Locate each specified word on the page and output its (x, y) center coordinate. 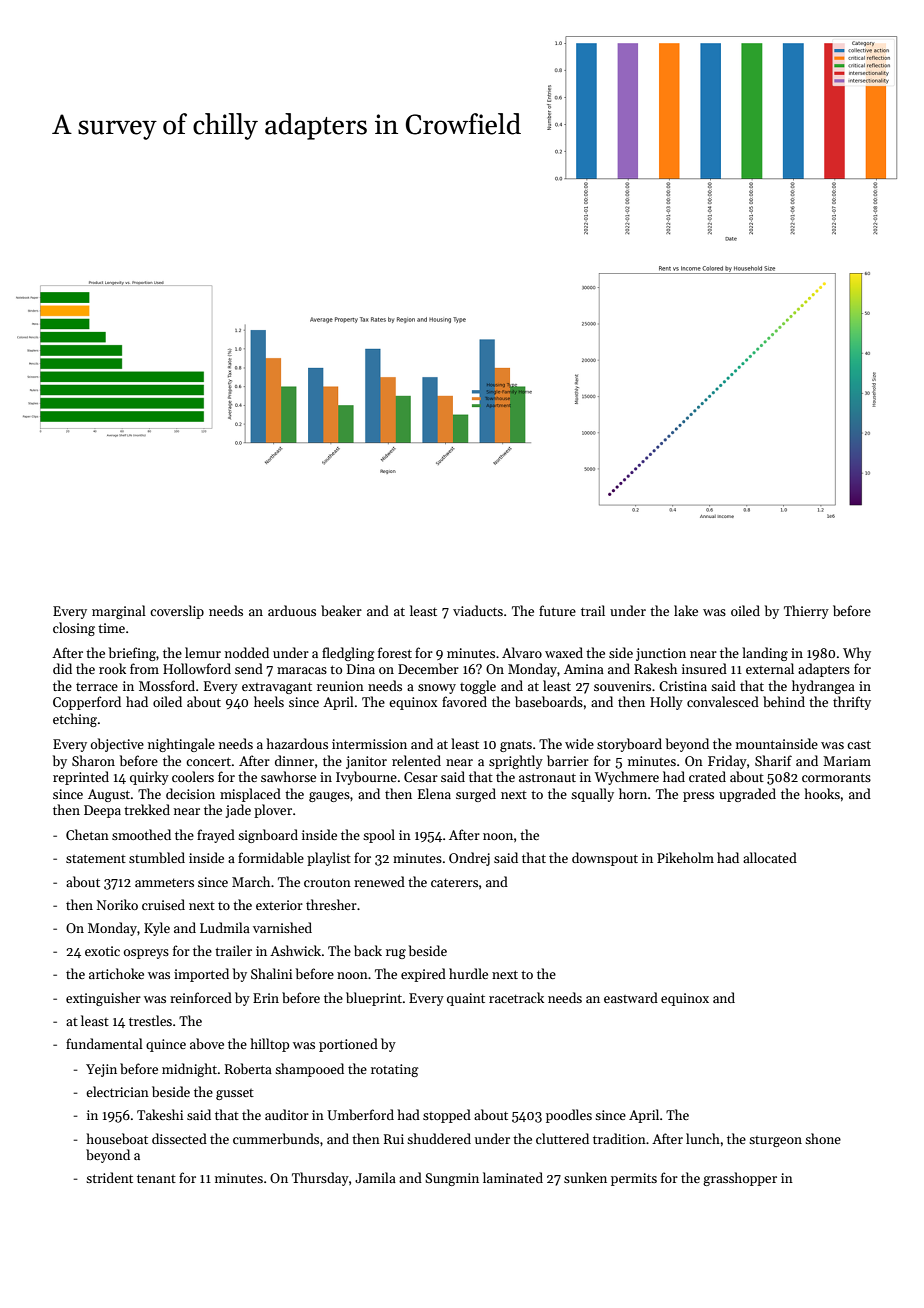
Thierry (806, 612)
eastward (631, 997)
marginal (119, 612)
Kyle (157, 929)
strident (109, 1177)
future (557, 610)
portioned (348, 1045)
